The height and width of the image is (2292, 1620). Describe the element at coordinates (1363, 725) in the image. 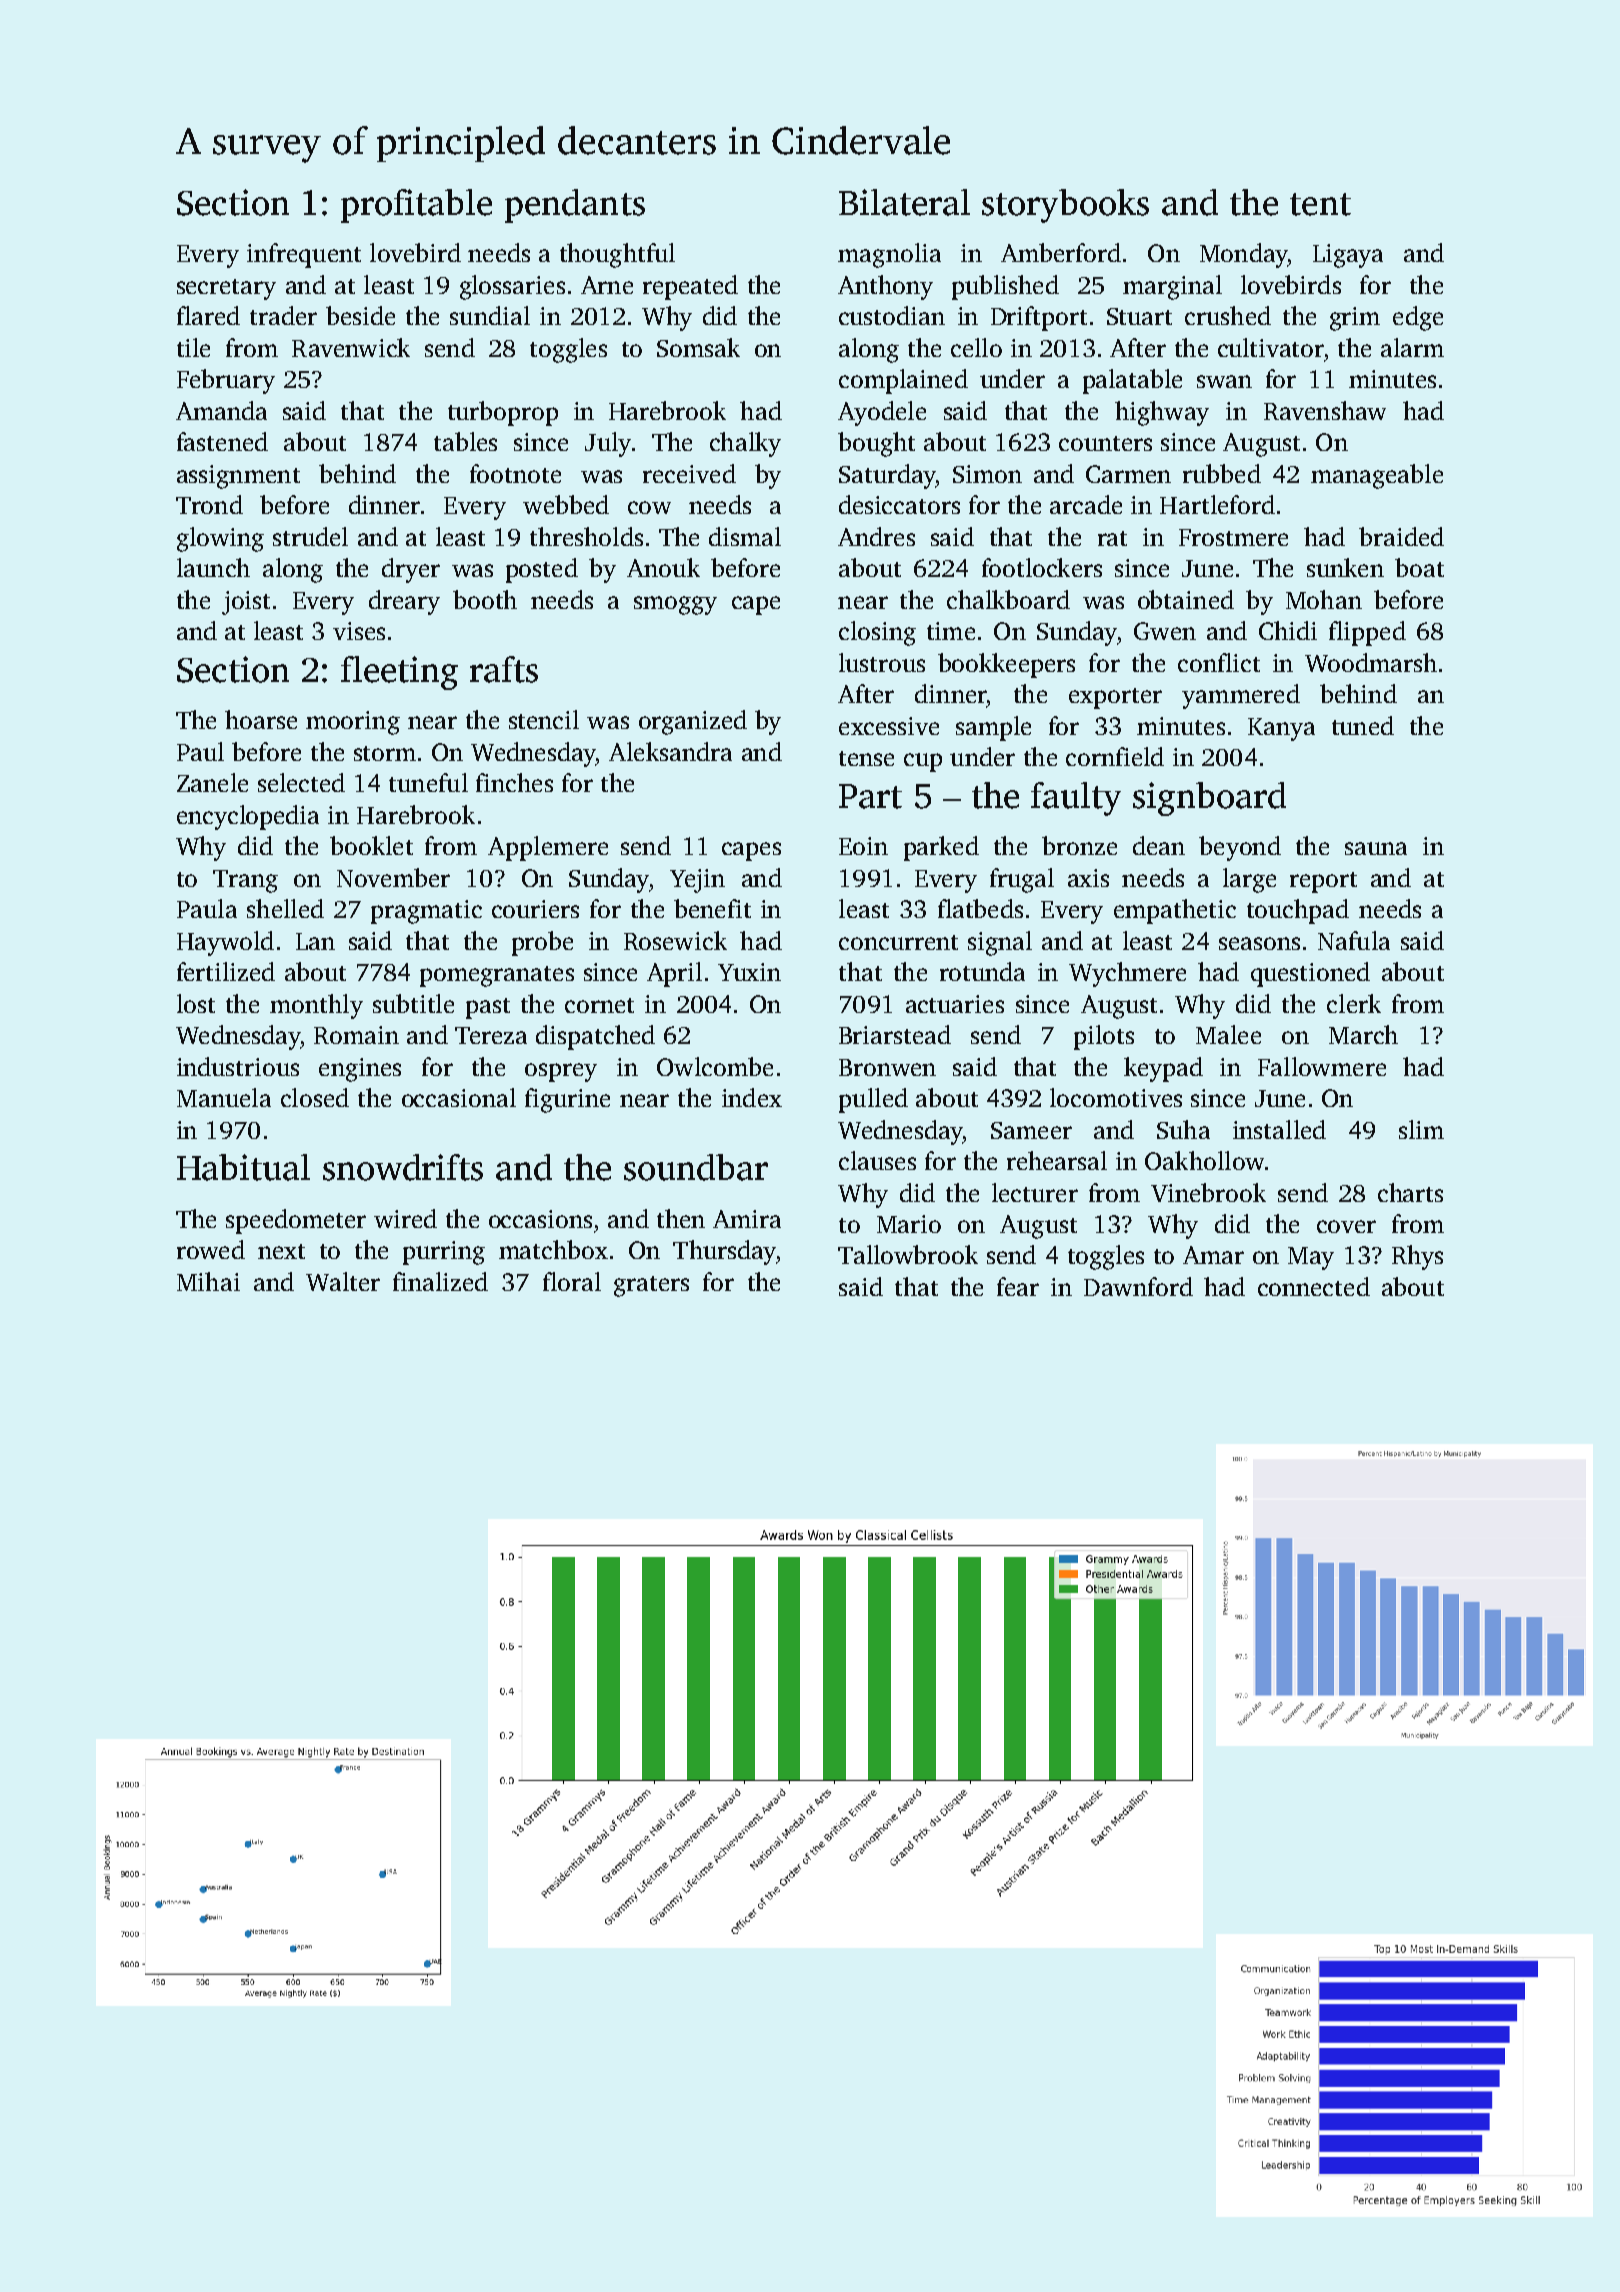

I see `tuned` at that location.
